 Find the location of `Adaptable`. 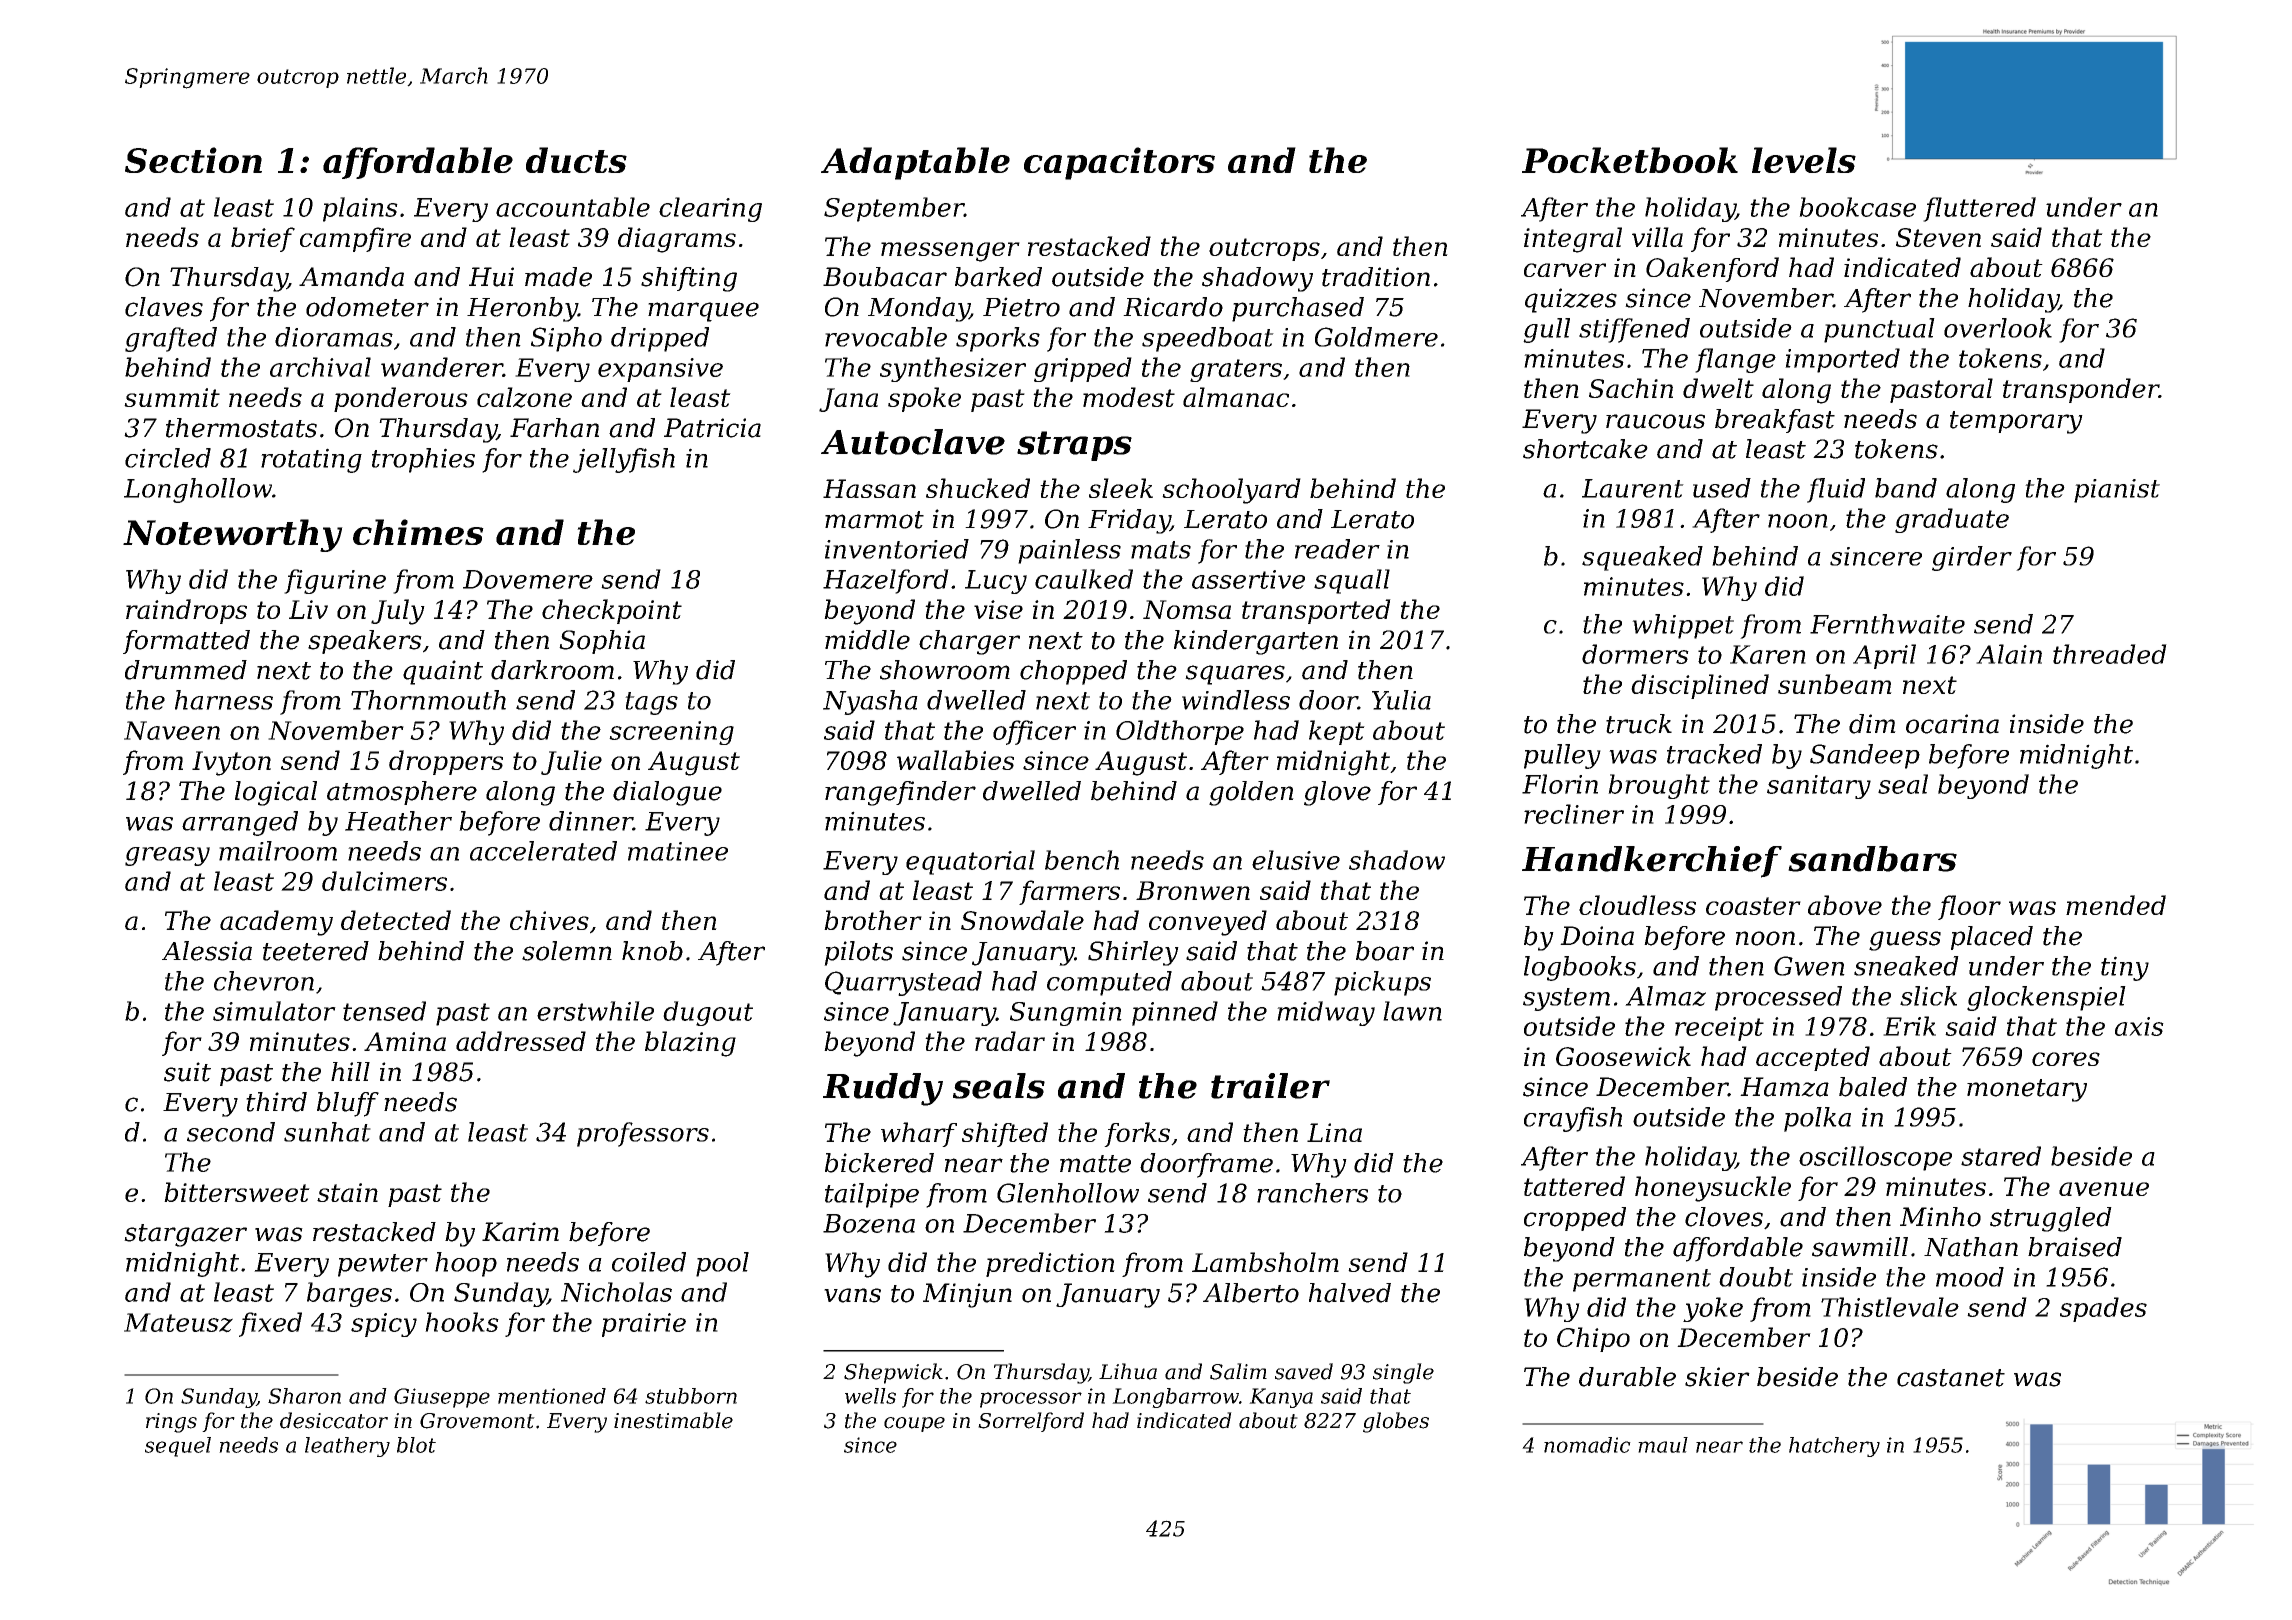

Adaptable is located at coordinates (915, 163).
